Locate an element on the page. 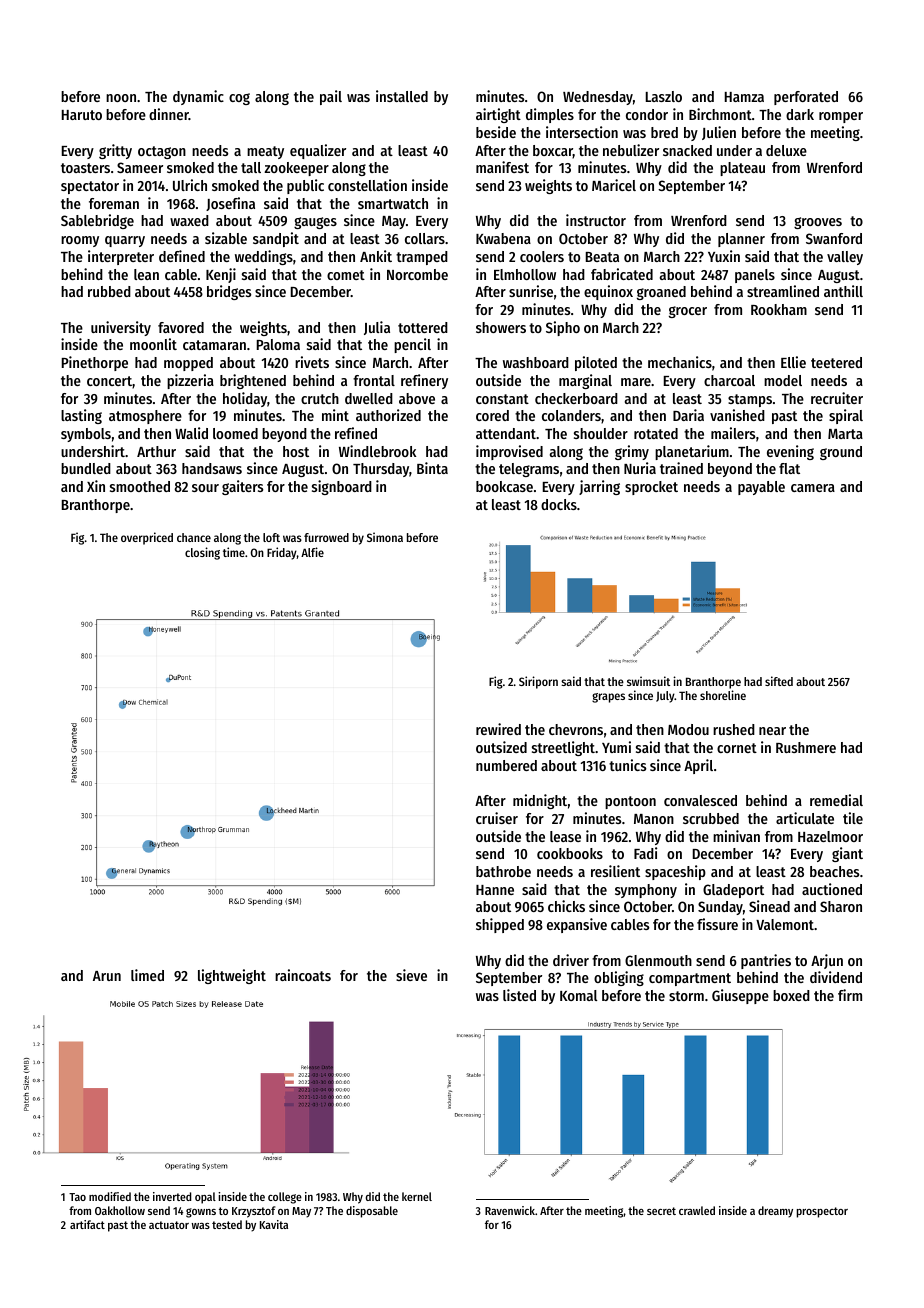 This document has width=924, height=1308. tested is located at coordinates (227, 1224).
